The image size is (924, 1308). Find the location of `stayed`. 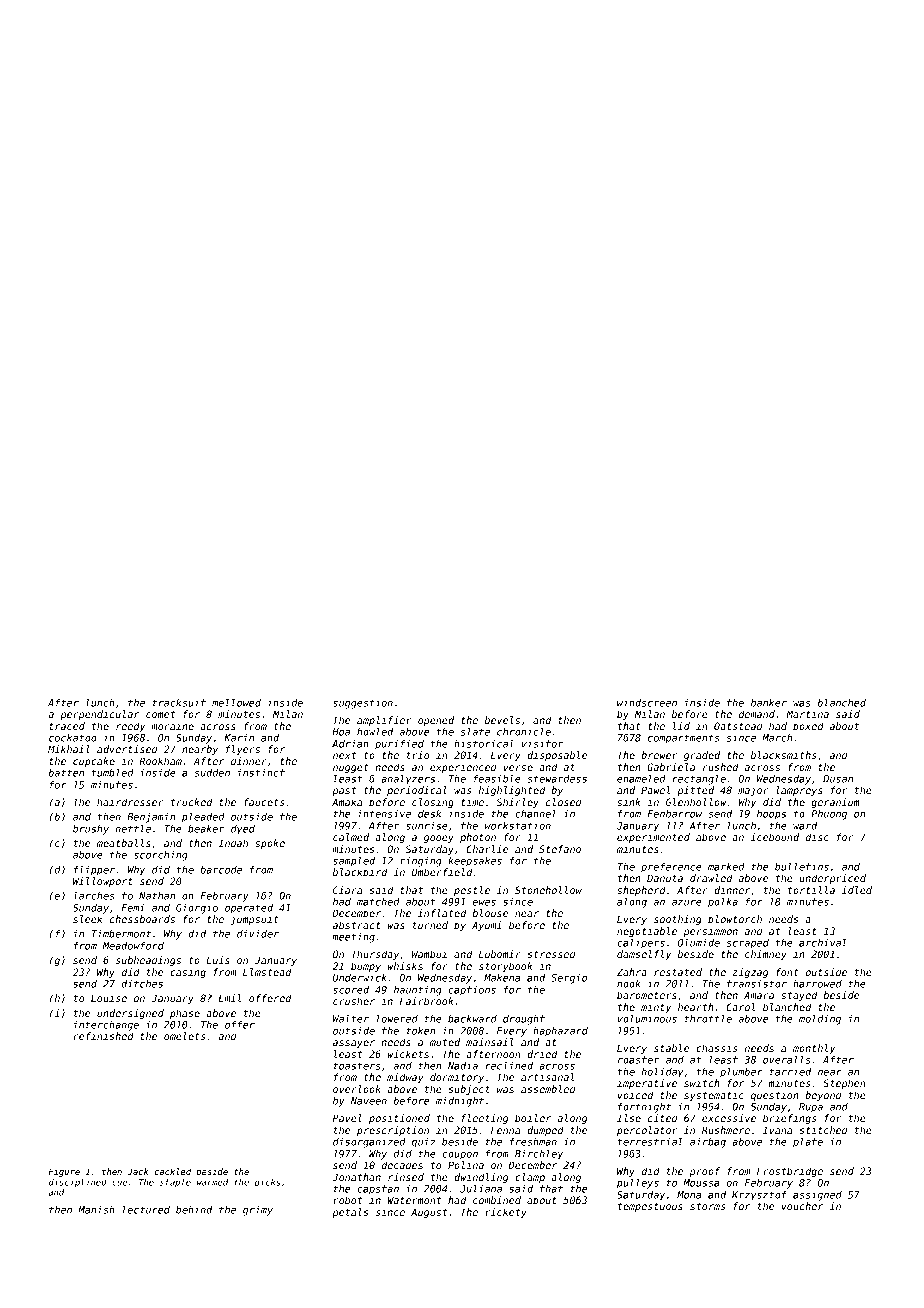

stayed is located at coordinates (799, 996).
